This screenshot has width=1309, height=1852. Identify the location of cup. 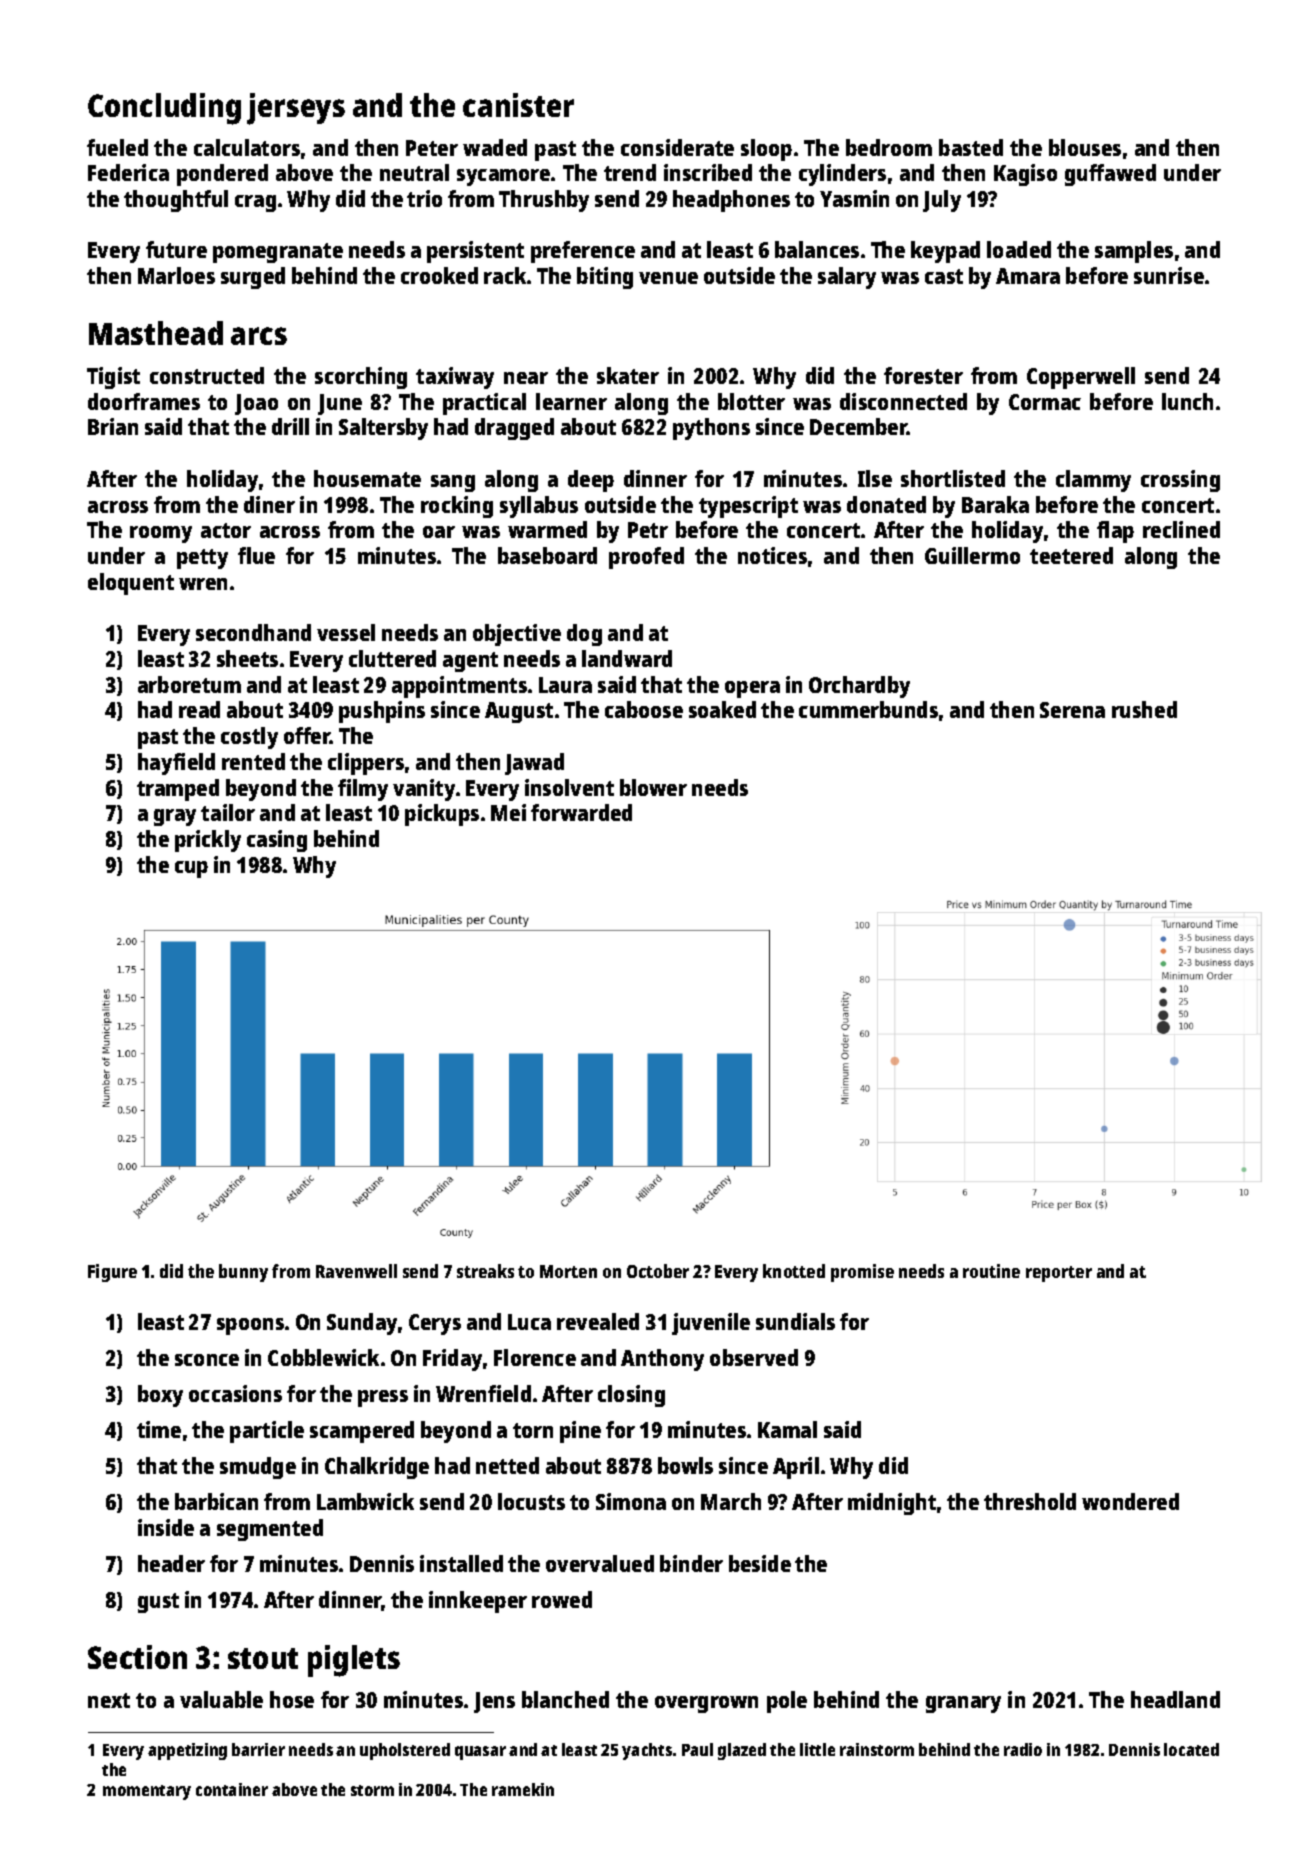
(191, 869).
